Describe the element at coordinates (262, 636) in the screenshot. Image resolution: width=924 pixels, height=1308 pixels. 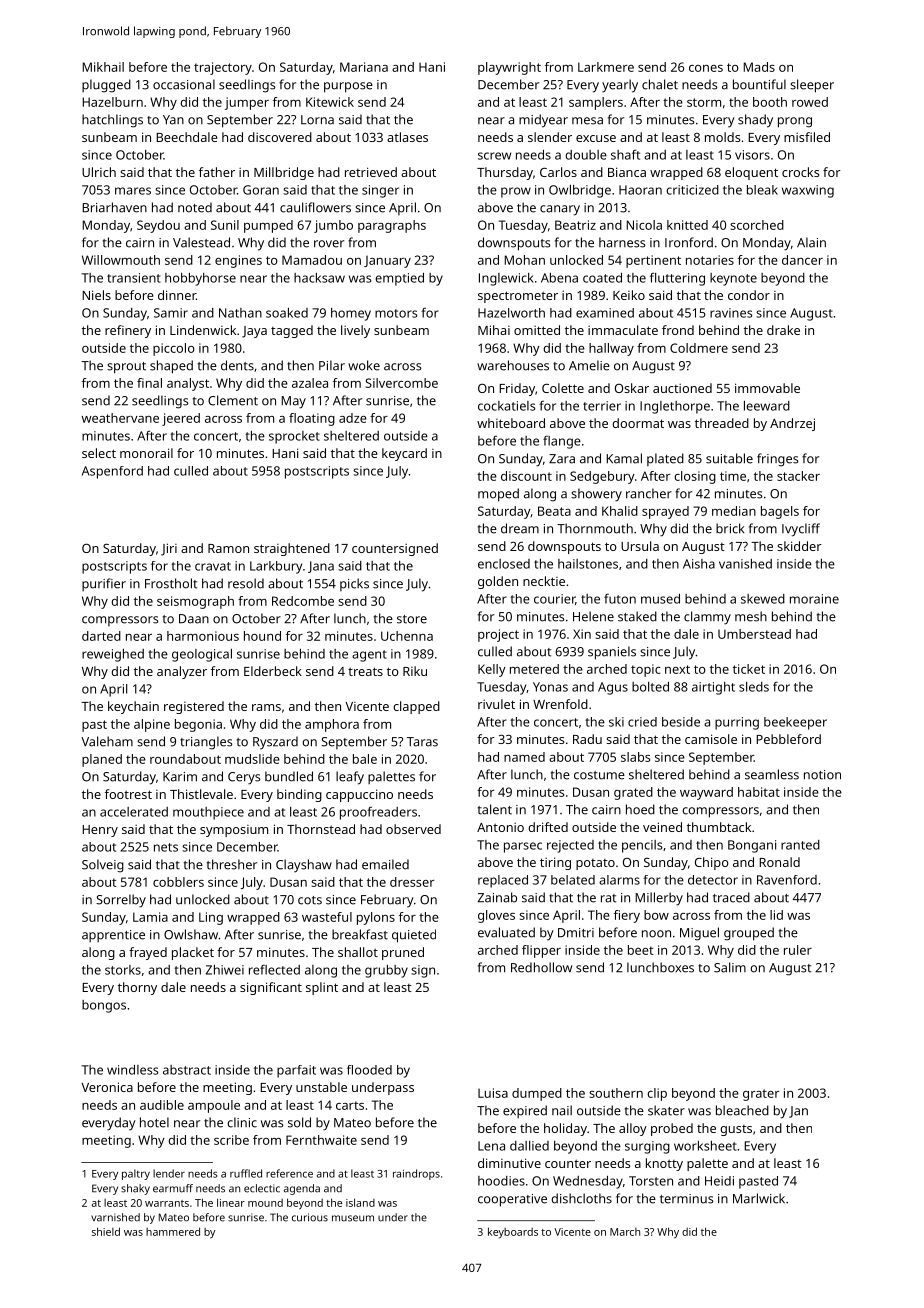
I see `hound` at that location.
